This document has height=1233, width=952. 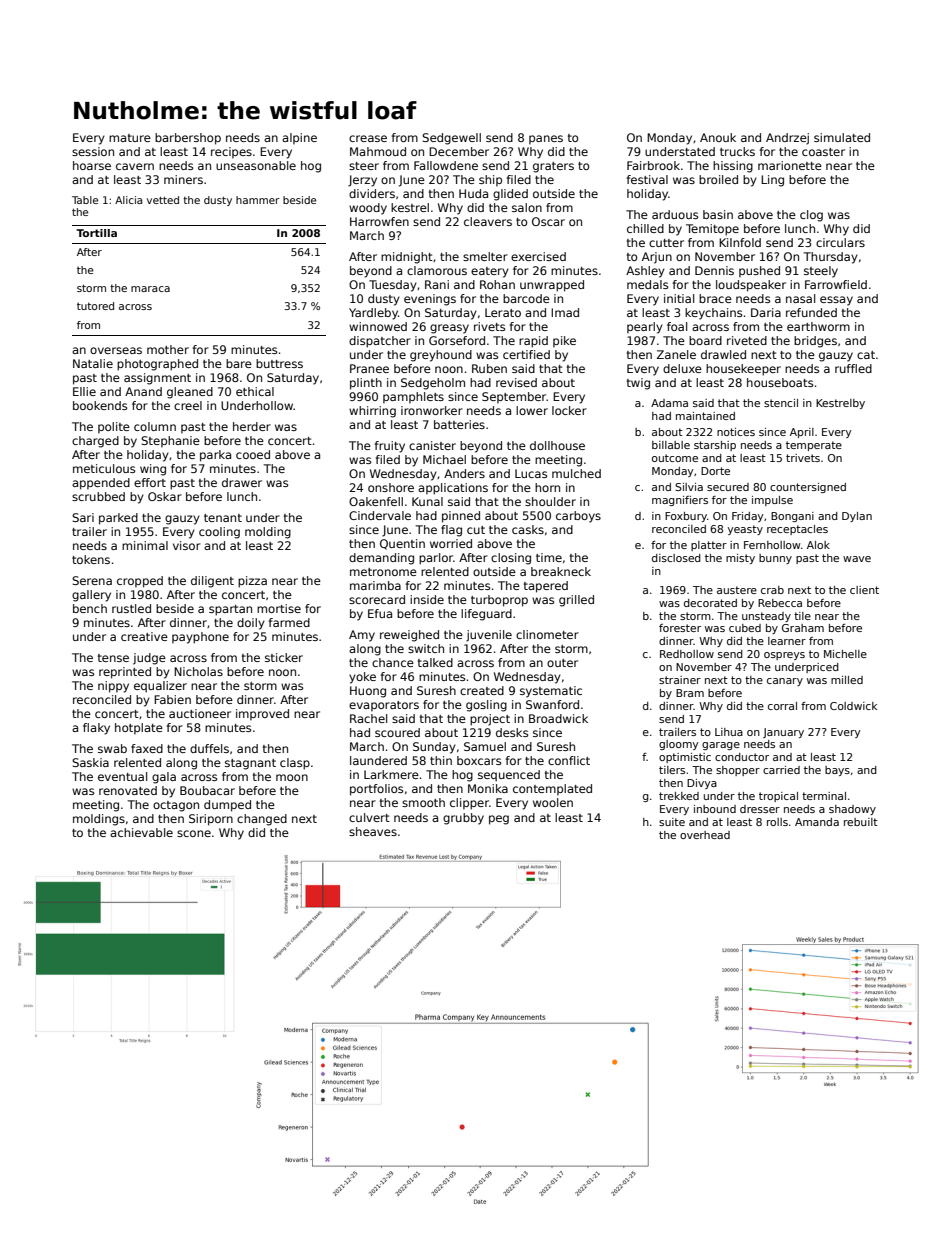 I want to click on rolls, so click(x=777, y=822).
